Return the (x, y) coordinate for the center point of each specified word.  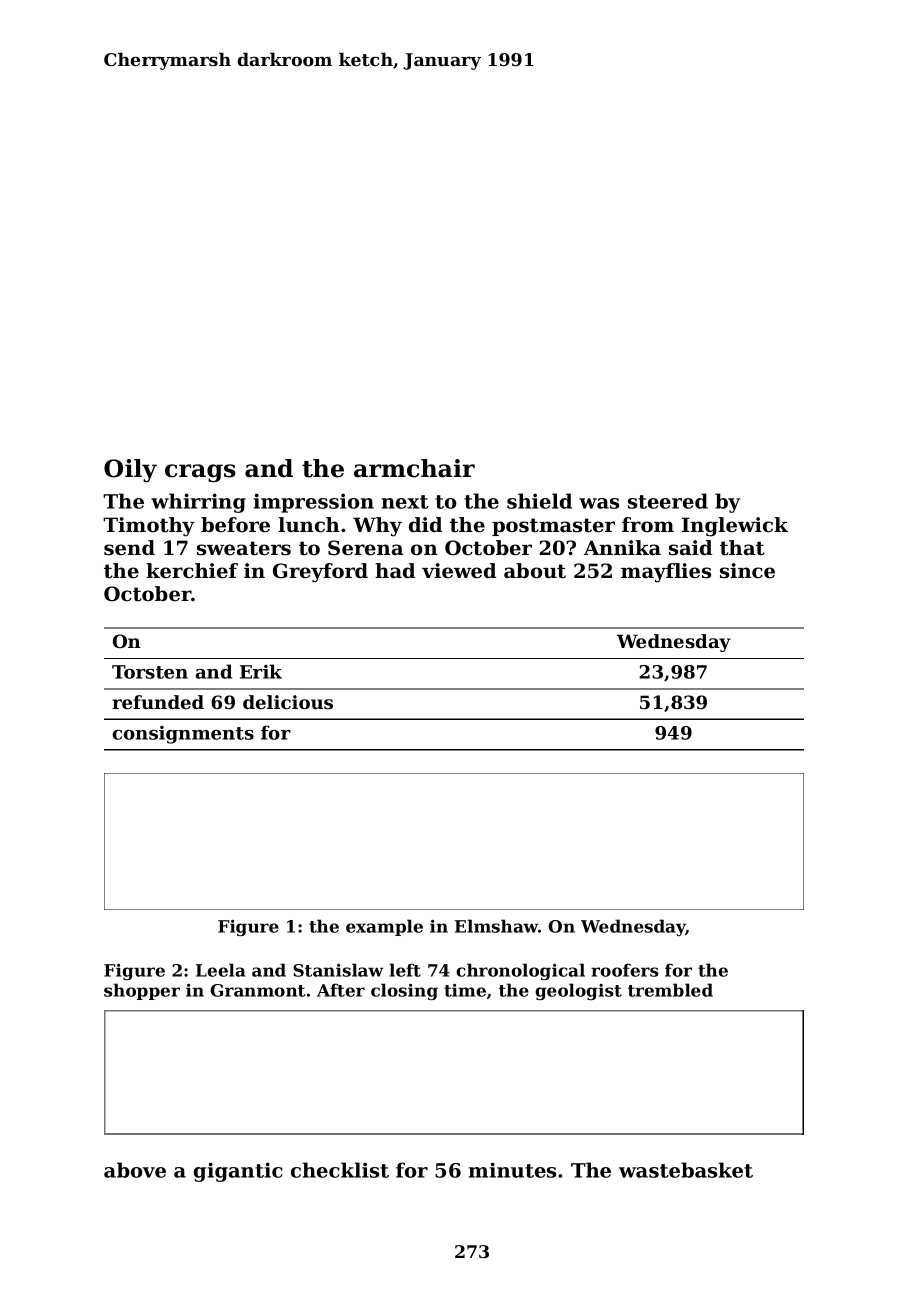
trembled (670, 990)
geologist (578, 991)
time (465, 990)
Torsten (150, 672)
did (425, 525)
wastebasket (686, 1170)
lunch (309, 525)
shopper (142, 991)
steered (668, 501)
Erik (261, 671)
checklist (340, 1170)
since (747, 571)
